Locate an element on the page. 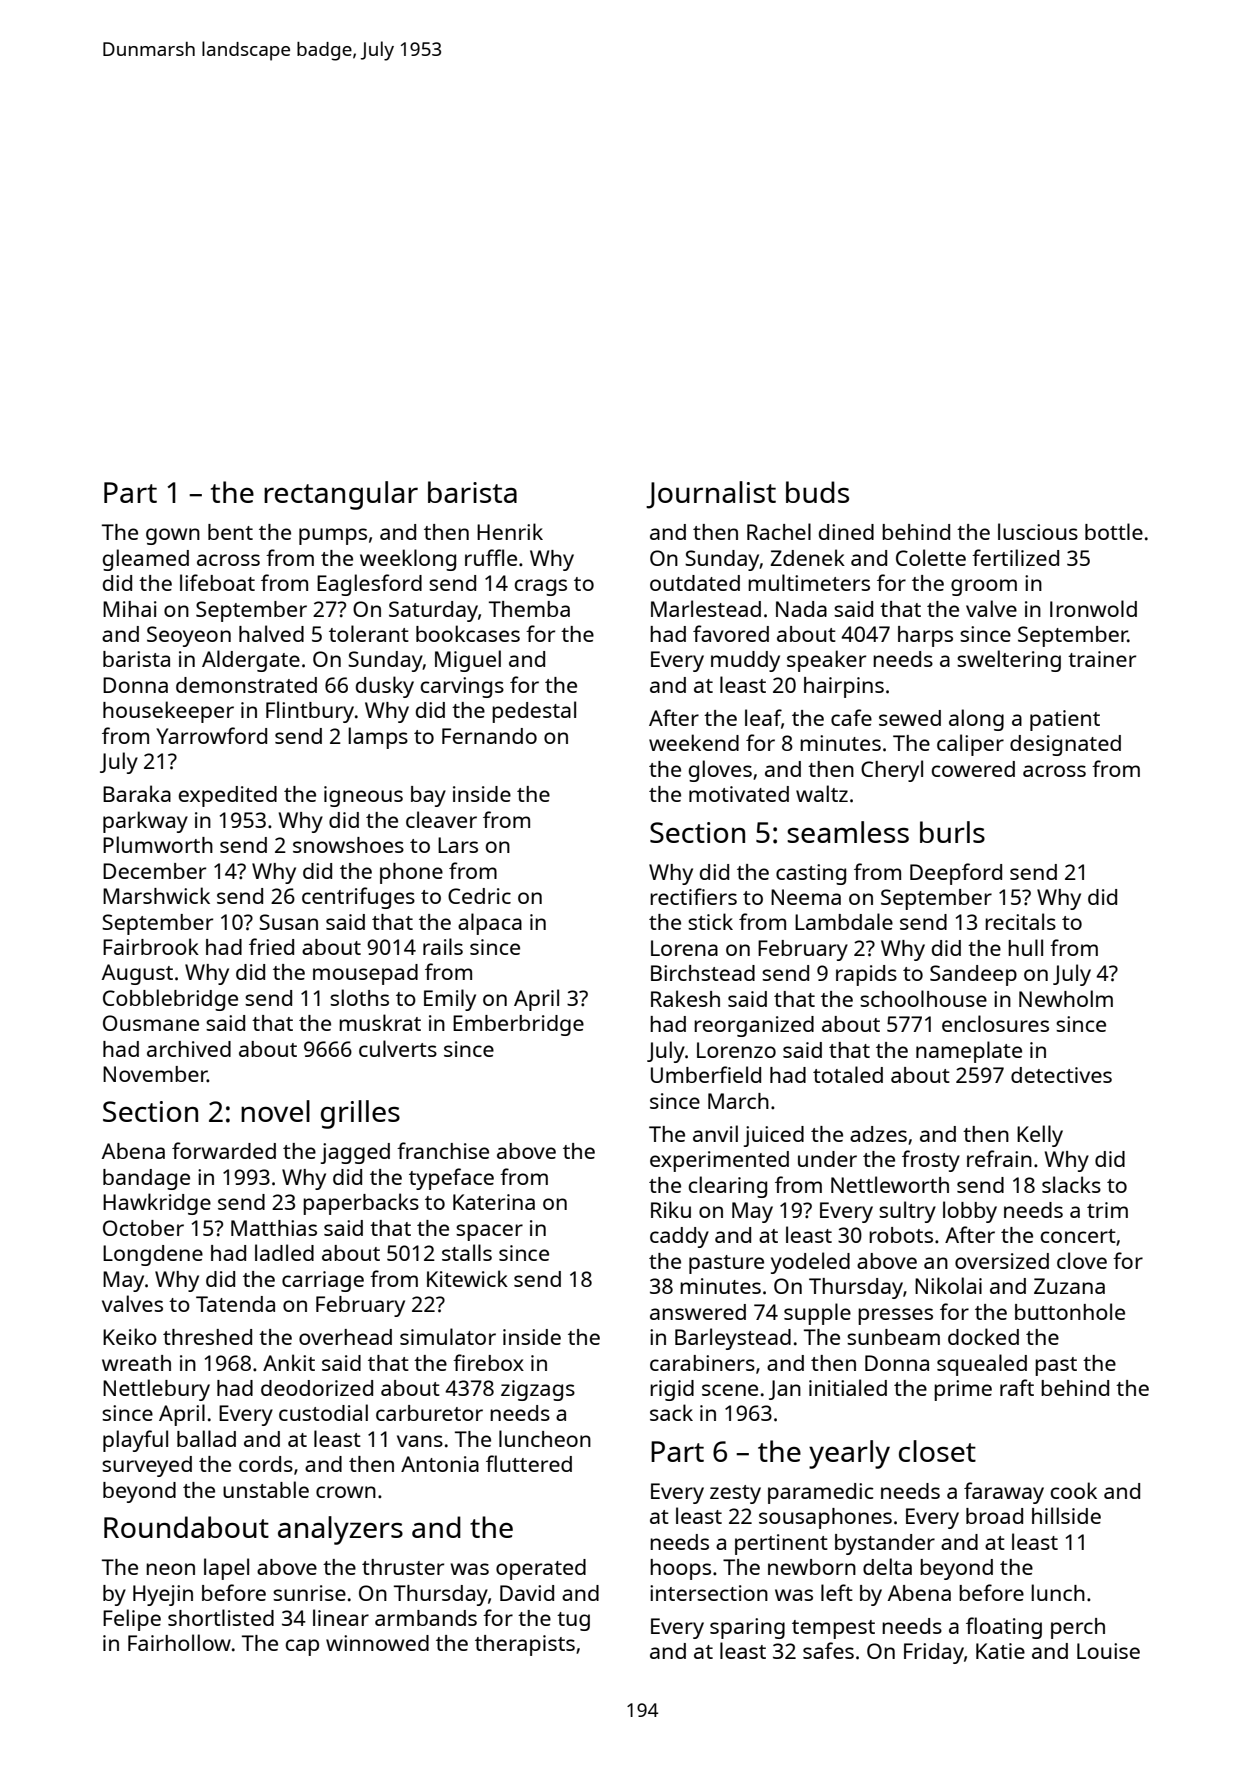  bottle is located at coordinates (1114, 531).
